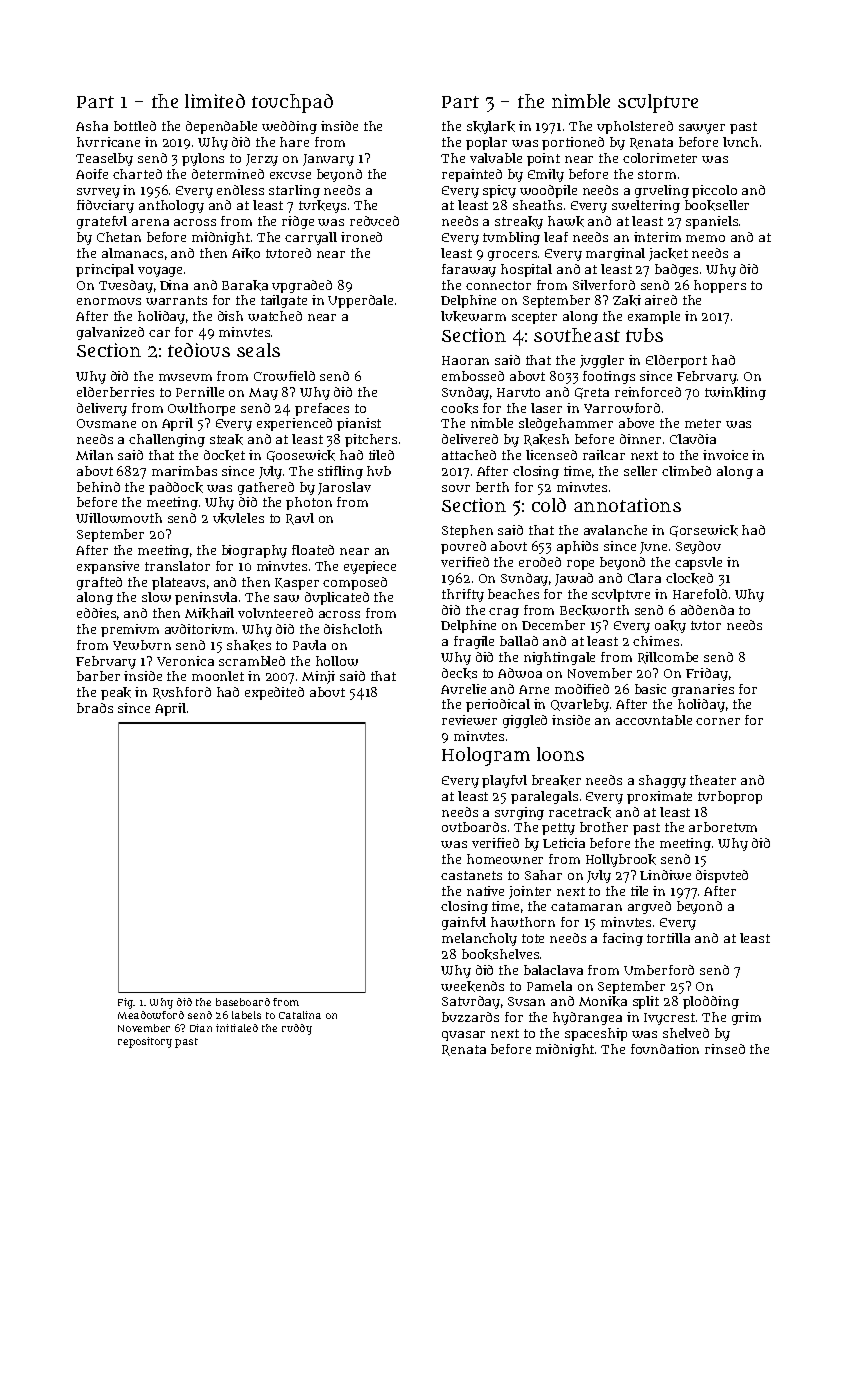  Describe the element at coordinates (463, 1036) in the document. I see `quasar` at that location.
